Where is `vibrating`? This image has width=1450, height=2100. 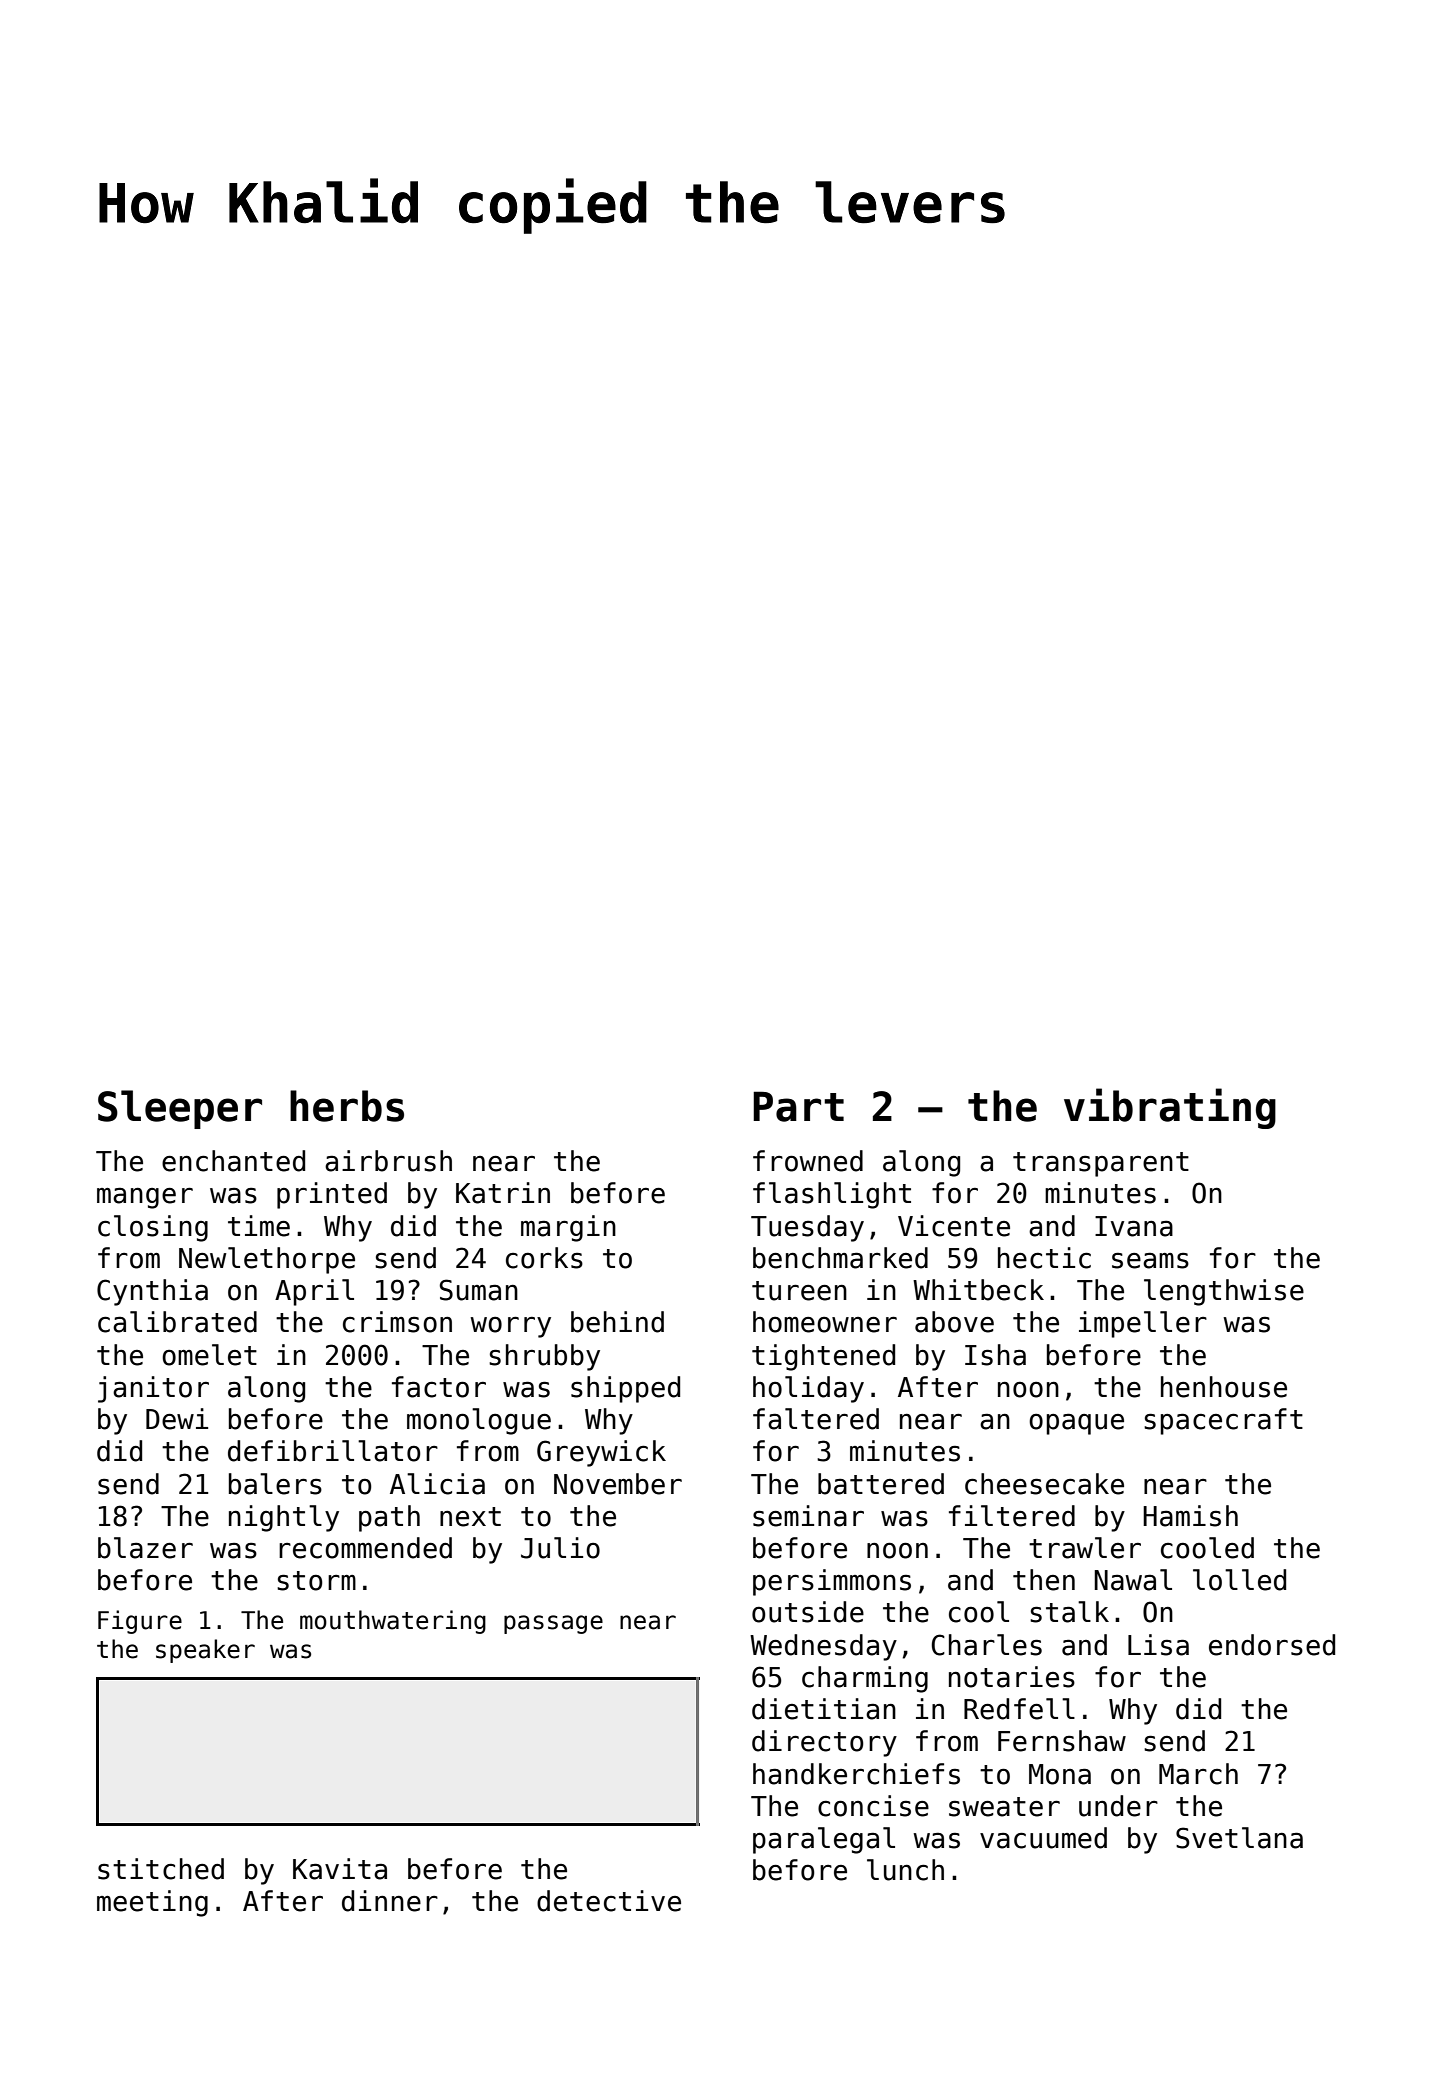 vibrating is located at coordinates (1170, 1108).
